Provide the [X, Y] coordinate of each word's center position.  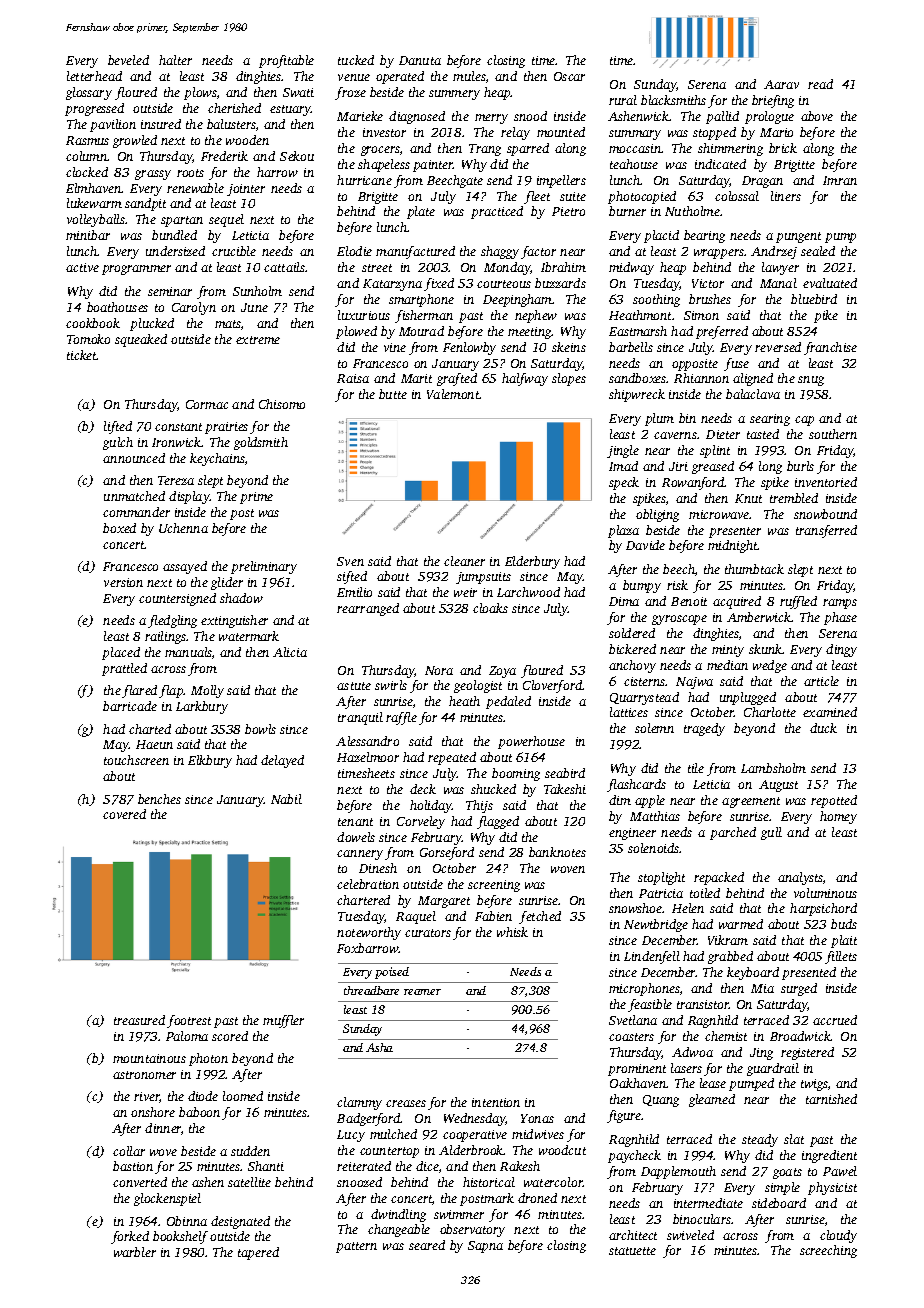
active [82, 267]
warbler [135, 1252]
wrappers [719, 254]
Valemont [453, 394]
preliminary [264, 567]
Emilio [354, 592]
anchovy [632, 666]
